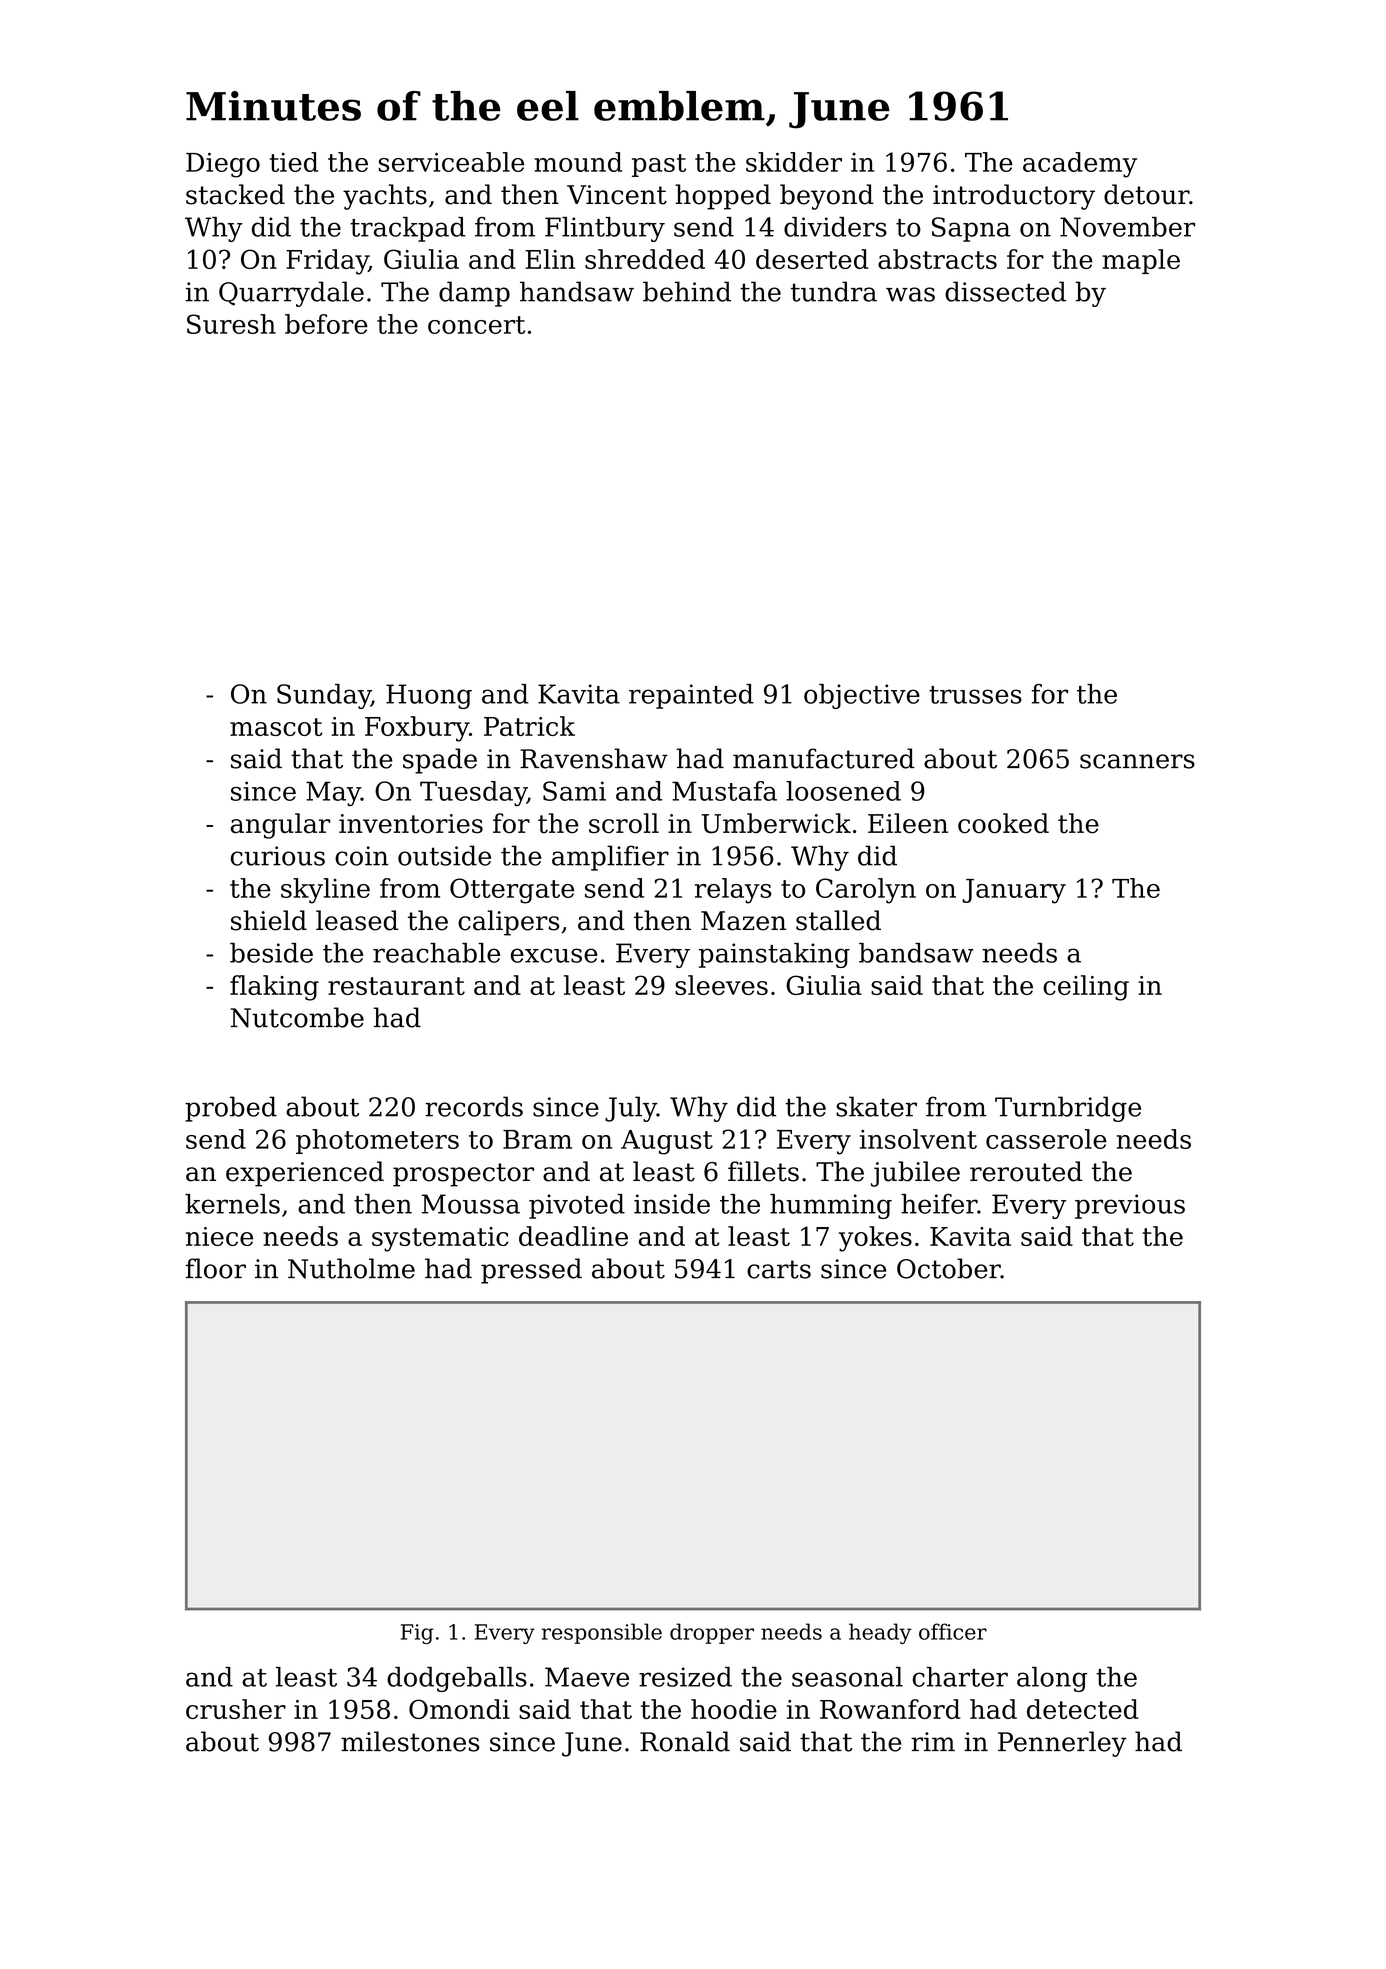 The height and width of the page is (1969, 1386). Describe the element at coordinates (1068, 1109) in the page. I see `Turnbridge` at that location.
